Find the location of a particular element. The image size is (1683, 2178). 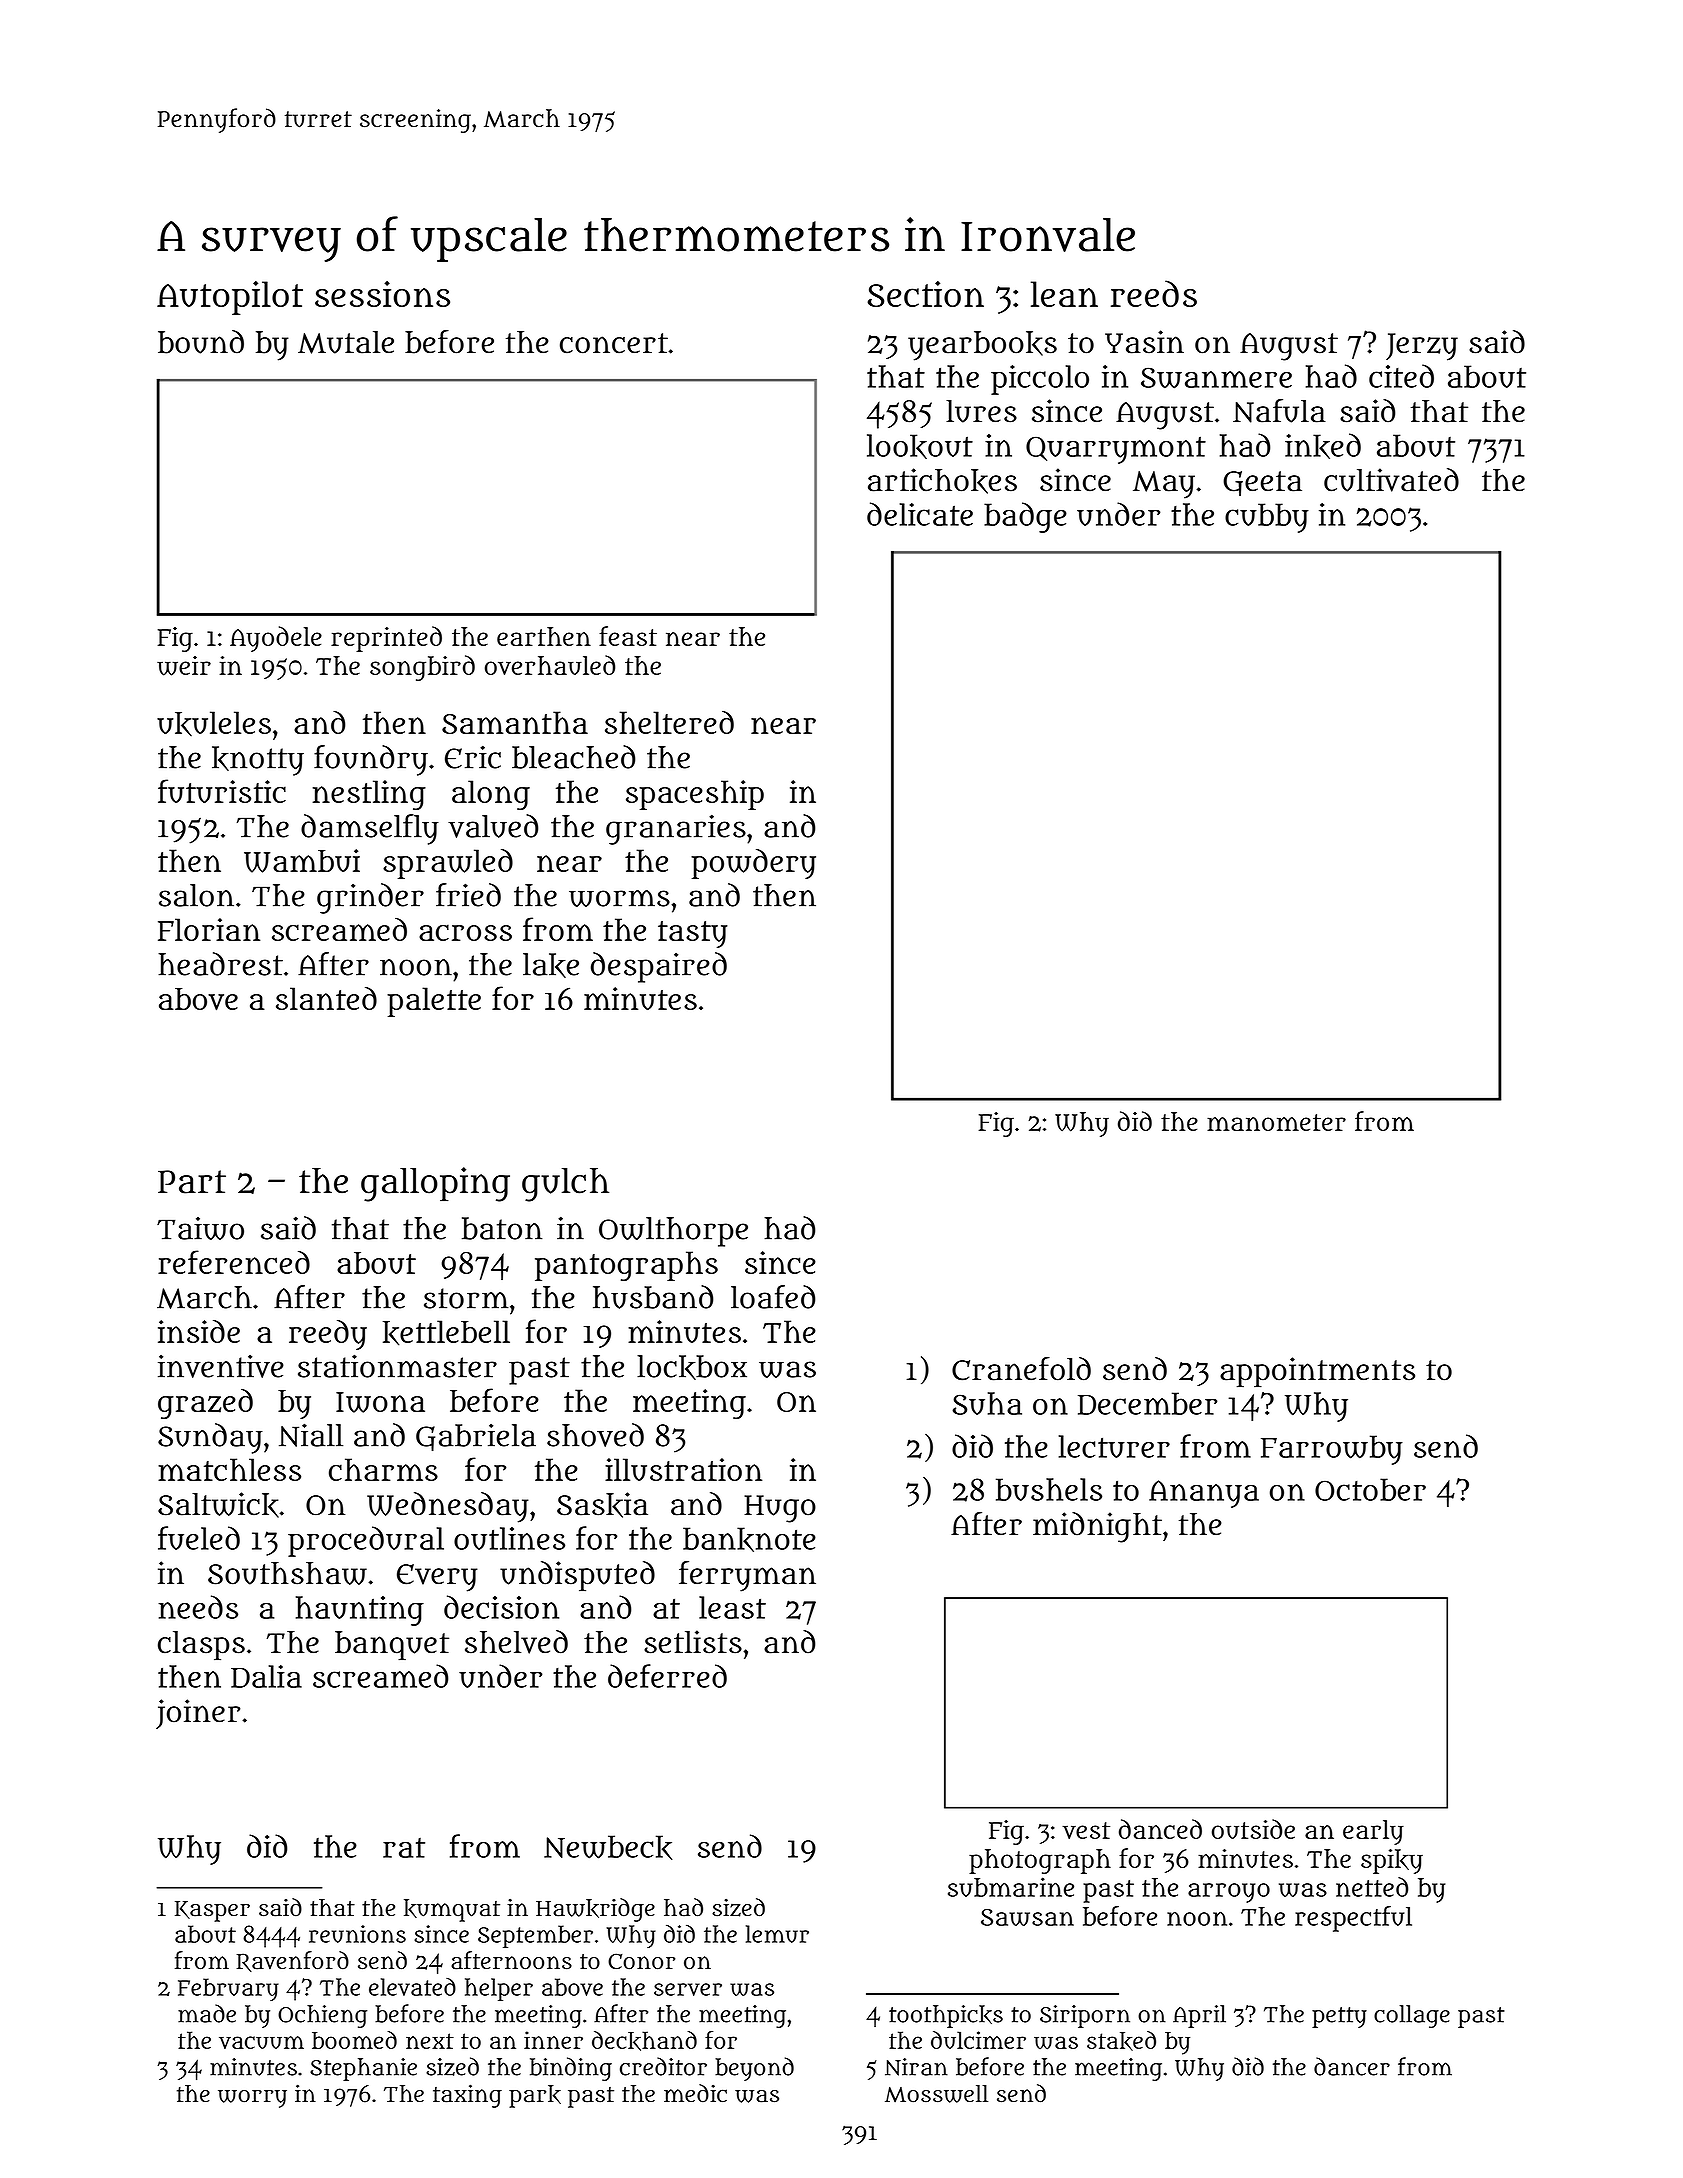

sessions is located at coordinates (382, 294).
